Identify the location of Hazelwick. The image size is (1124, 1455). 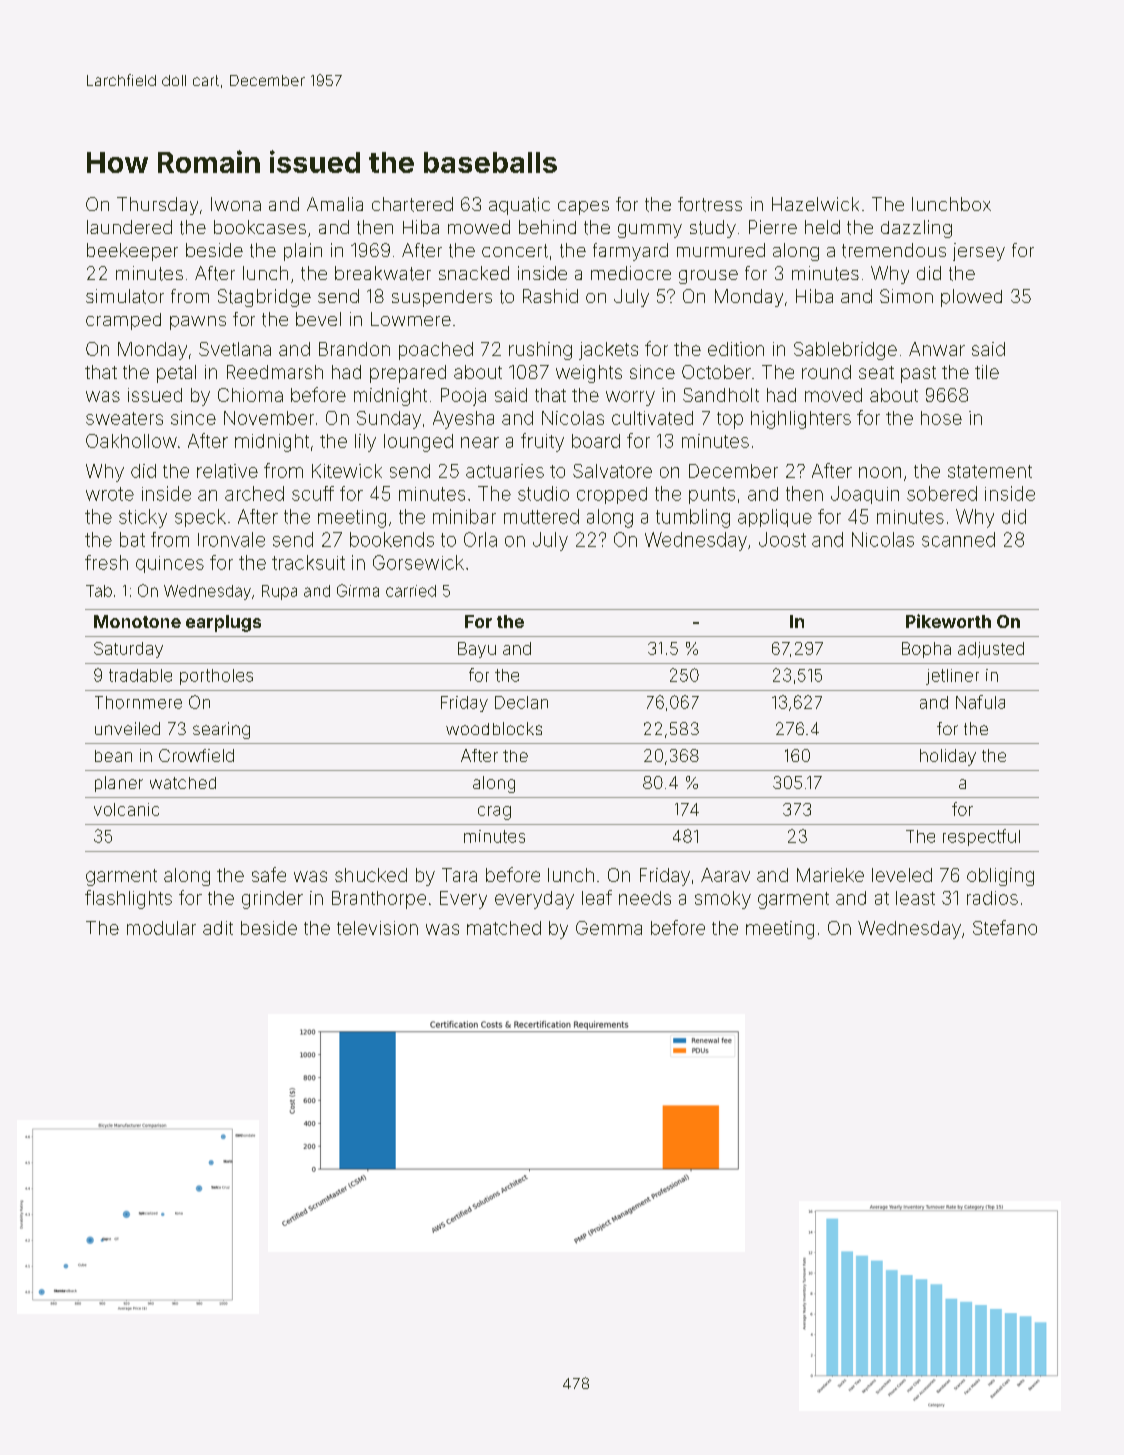
(815, 204).
